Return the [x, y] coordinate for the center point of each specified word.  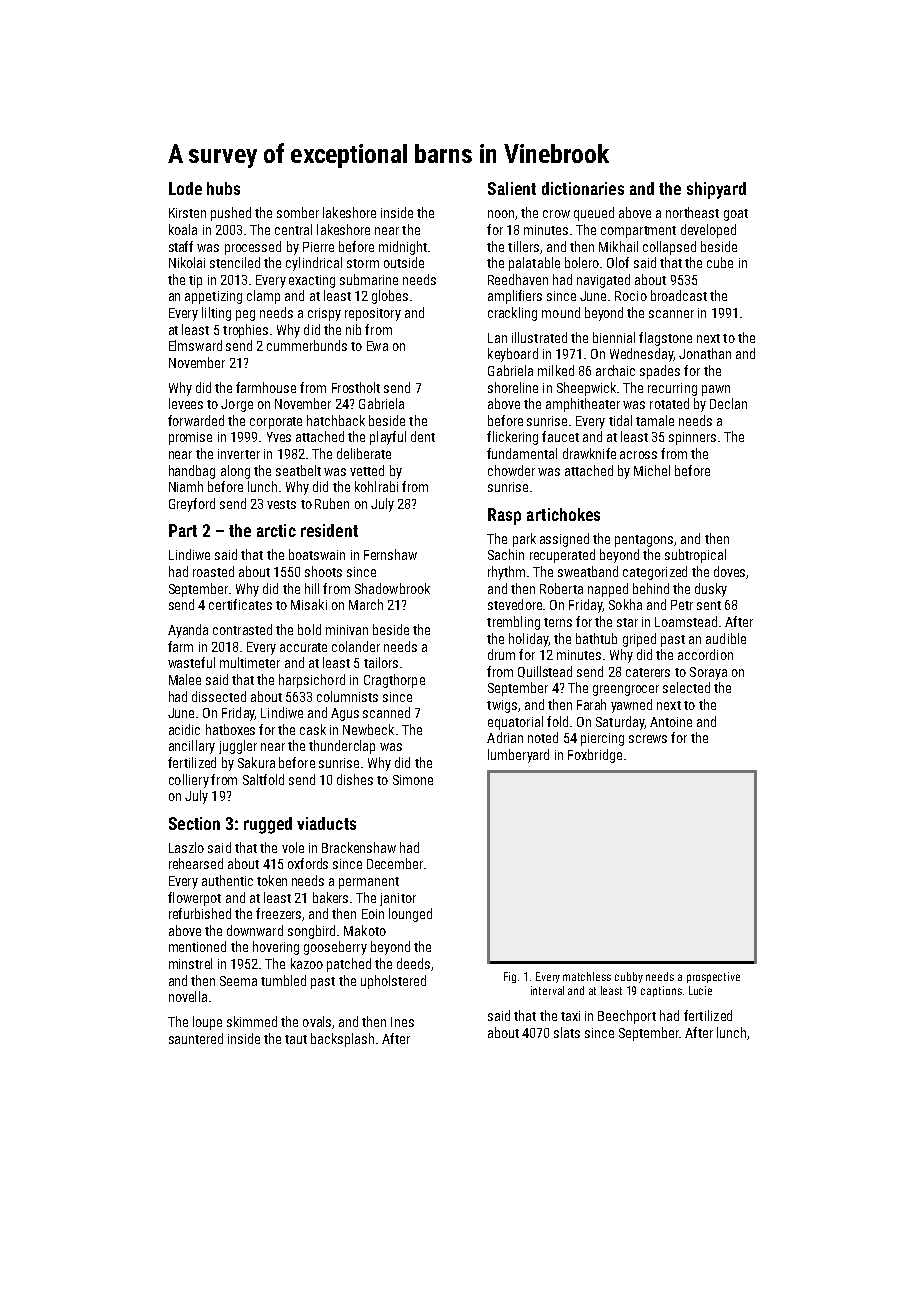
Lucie [700, 990]
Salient [512, 188]
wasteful [191, 662]
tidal [620, 420]
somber [298, 212]
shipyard [716, 190]
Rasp [504, 516]
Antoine [671, 722]
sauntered [196, 1038]
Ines [402, 1022]
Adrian [505, 737]
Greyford [192, 505]
